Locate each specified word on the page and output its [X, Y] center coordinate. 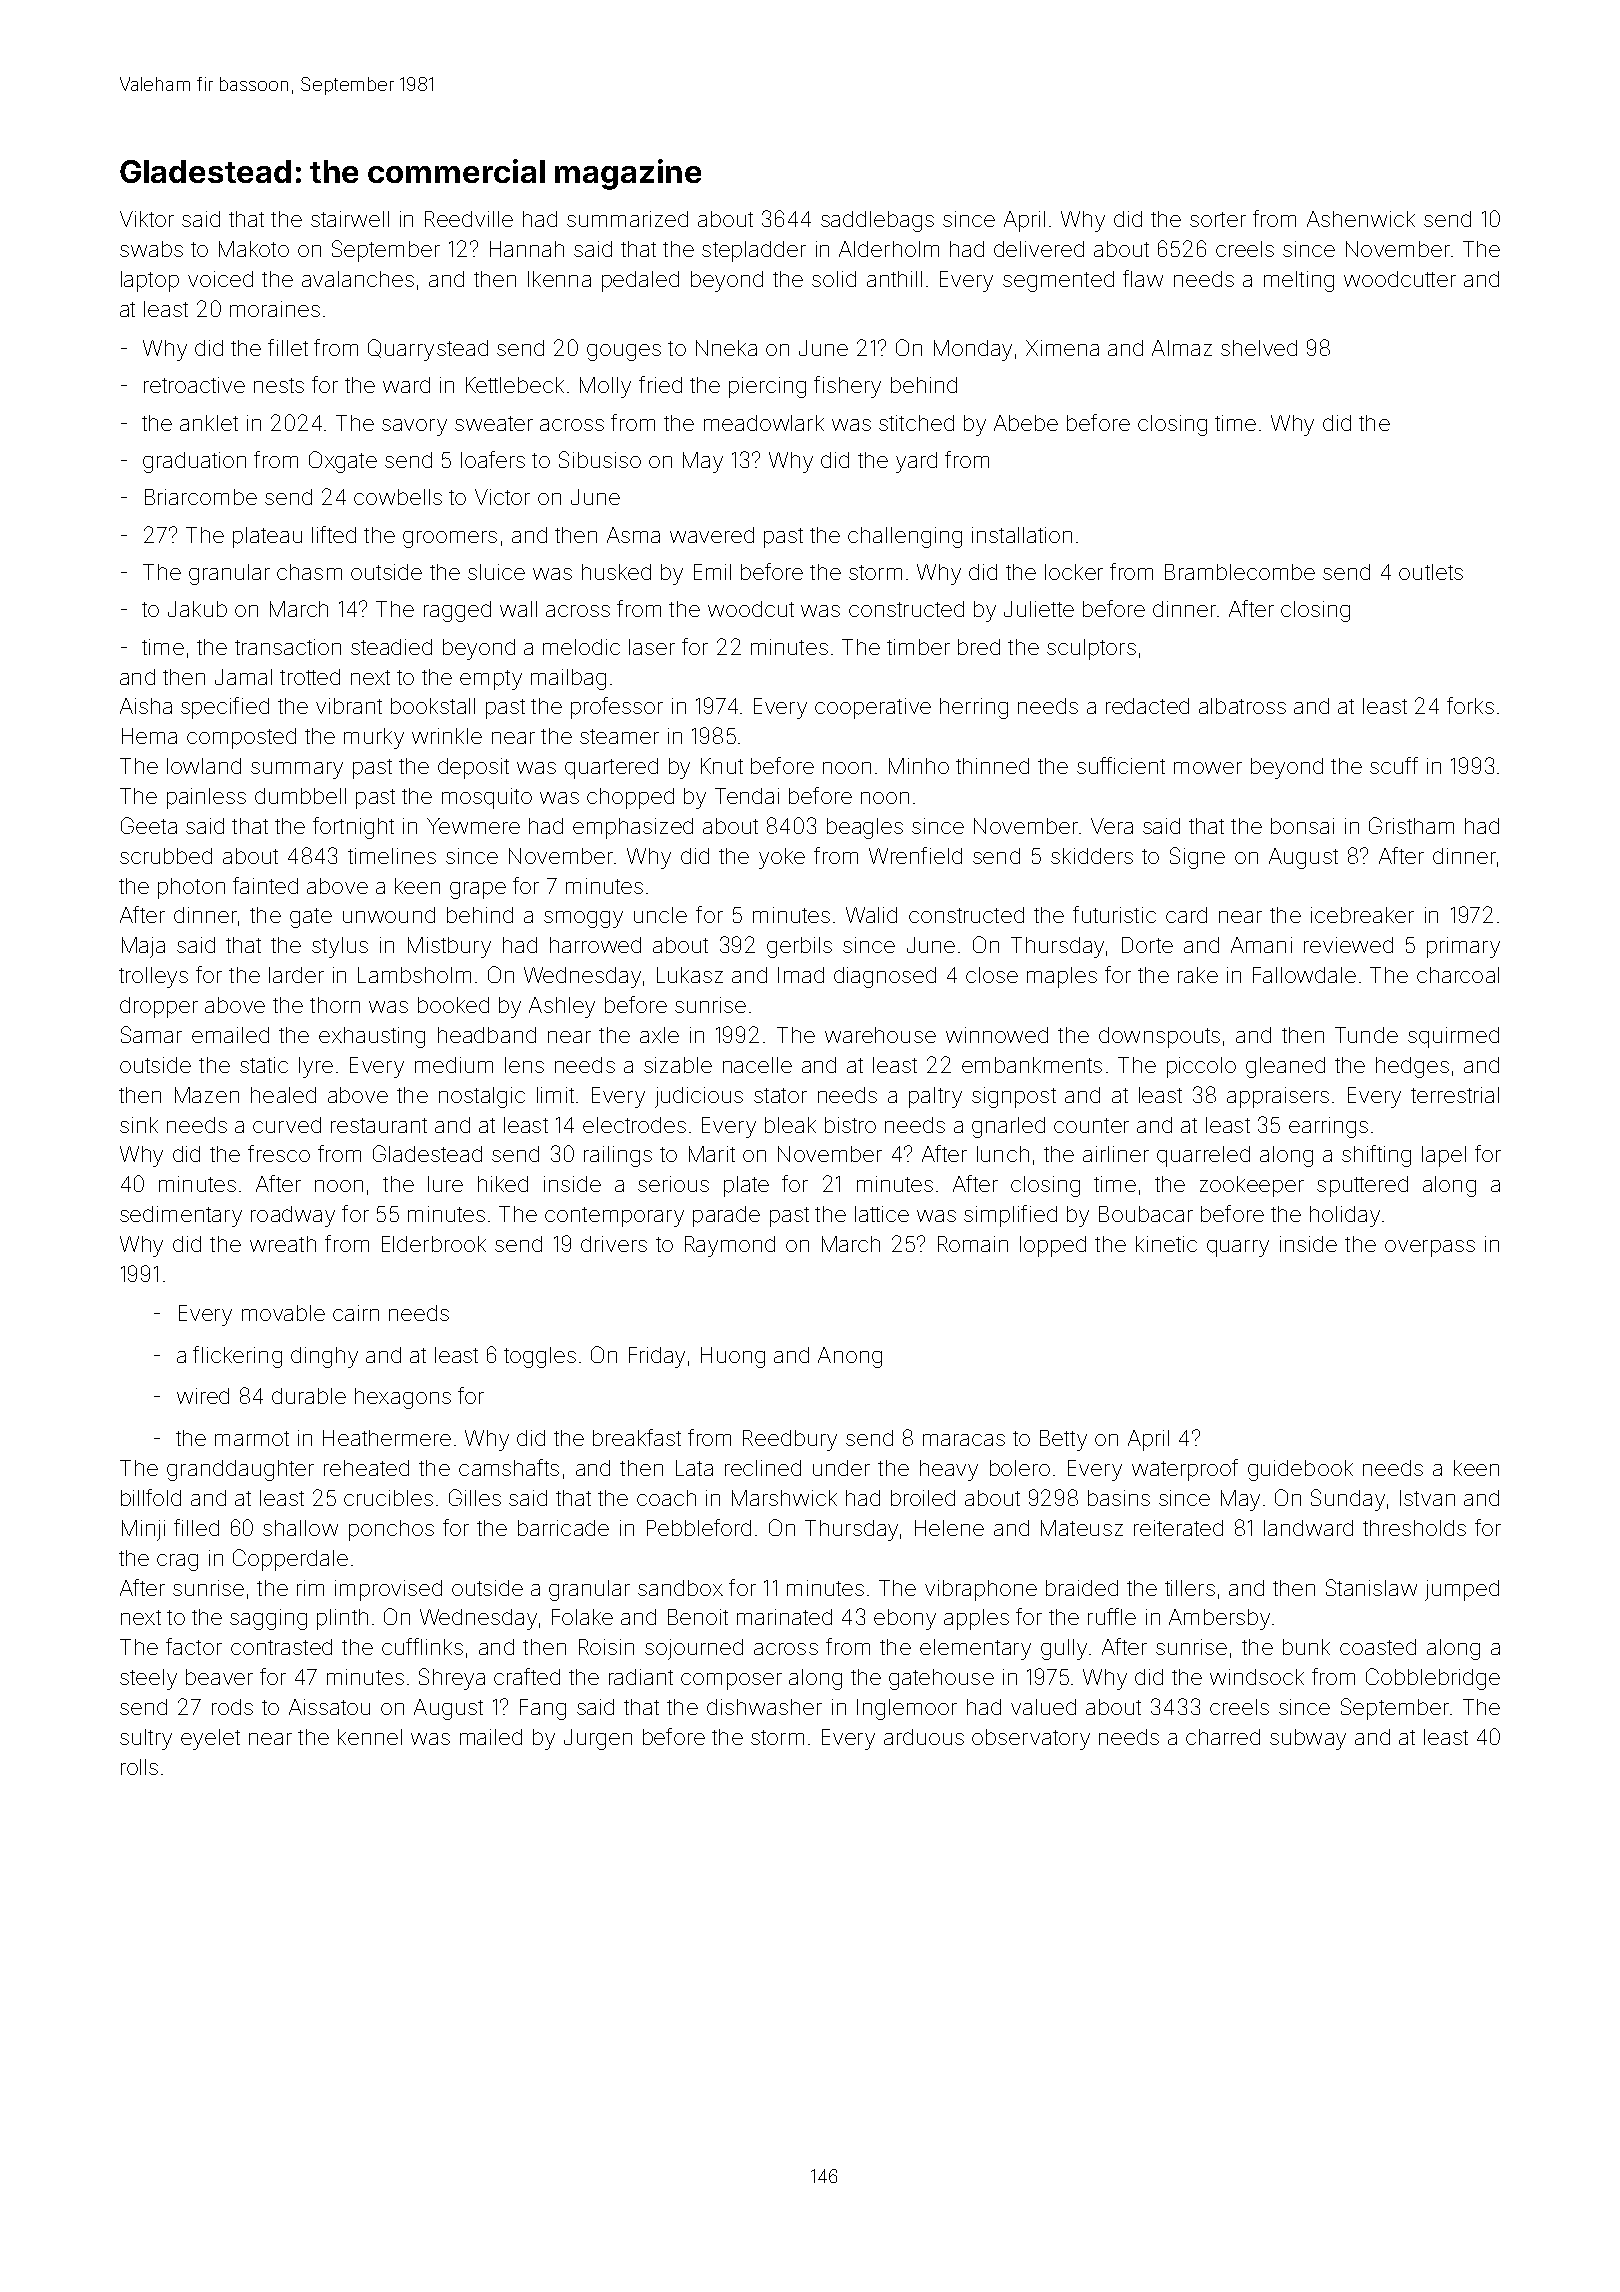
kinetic [1166, 1244]
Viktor [147, 219]
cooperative [873, 708]
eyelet [210, 1739]
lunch [1003, 1154]
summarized [627, 219]
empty [491, 680]
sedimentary [181, 1216]
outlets [1431, 572]
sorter [1218, 219]
